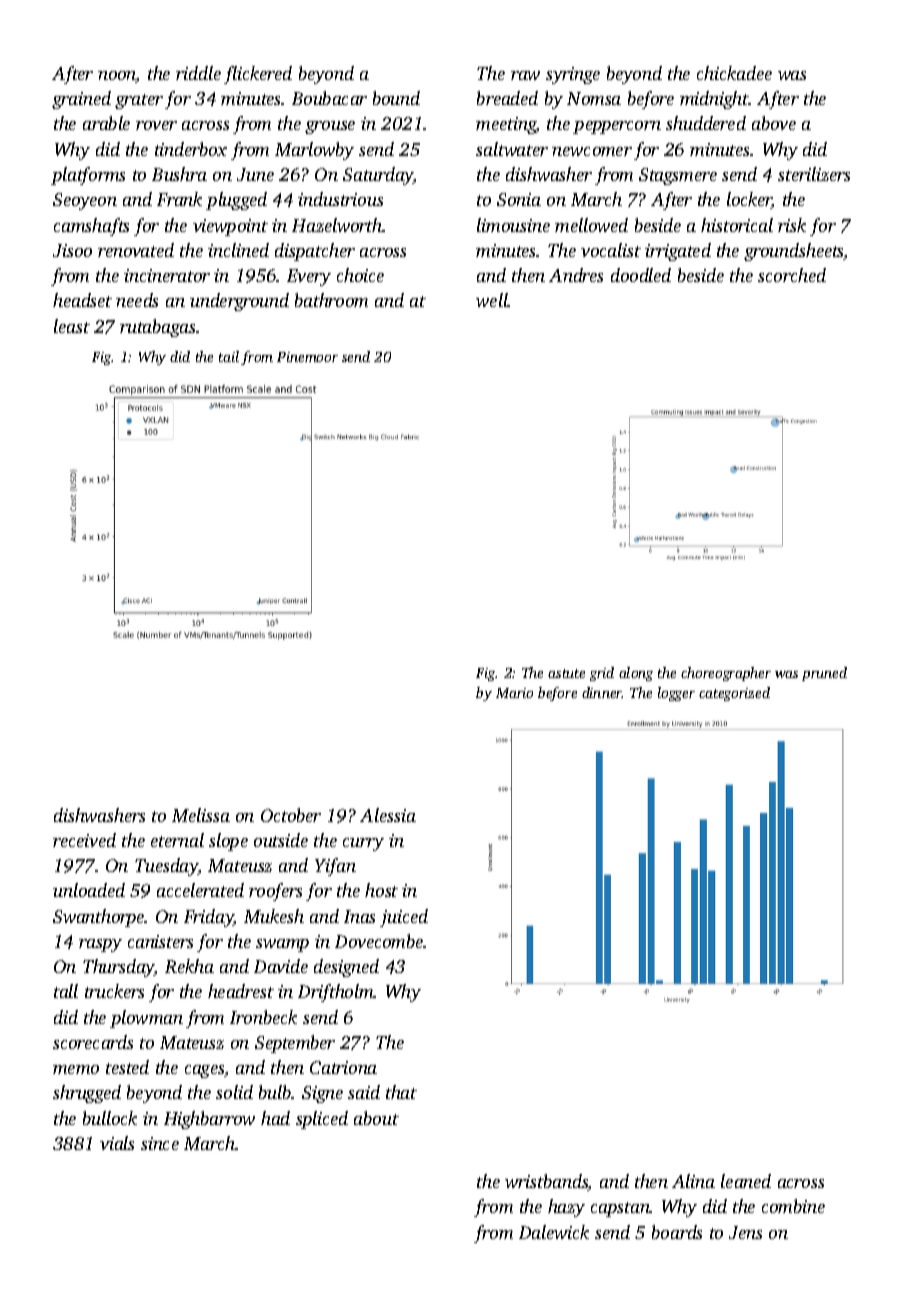 Image resolution: width=908 pixels, height=1316 pixels. What do you see at coordinates (824, 674) in the image?
I see `pruned` at bounding box center [824, 674].
